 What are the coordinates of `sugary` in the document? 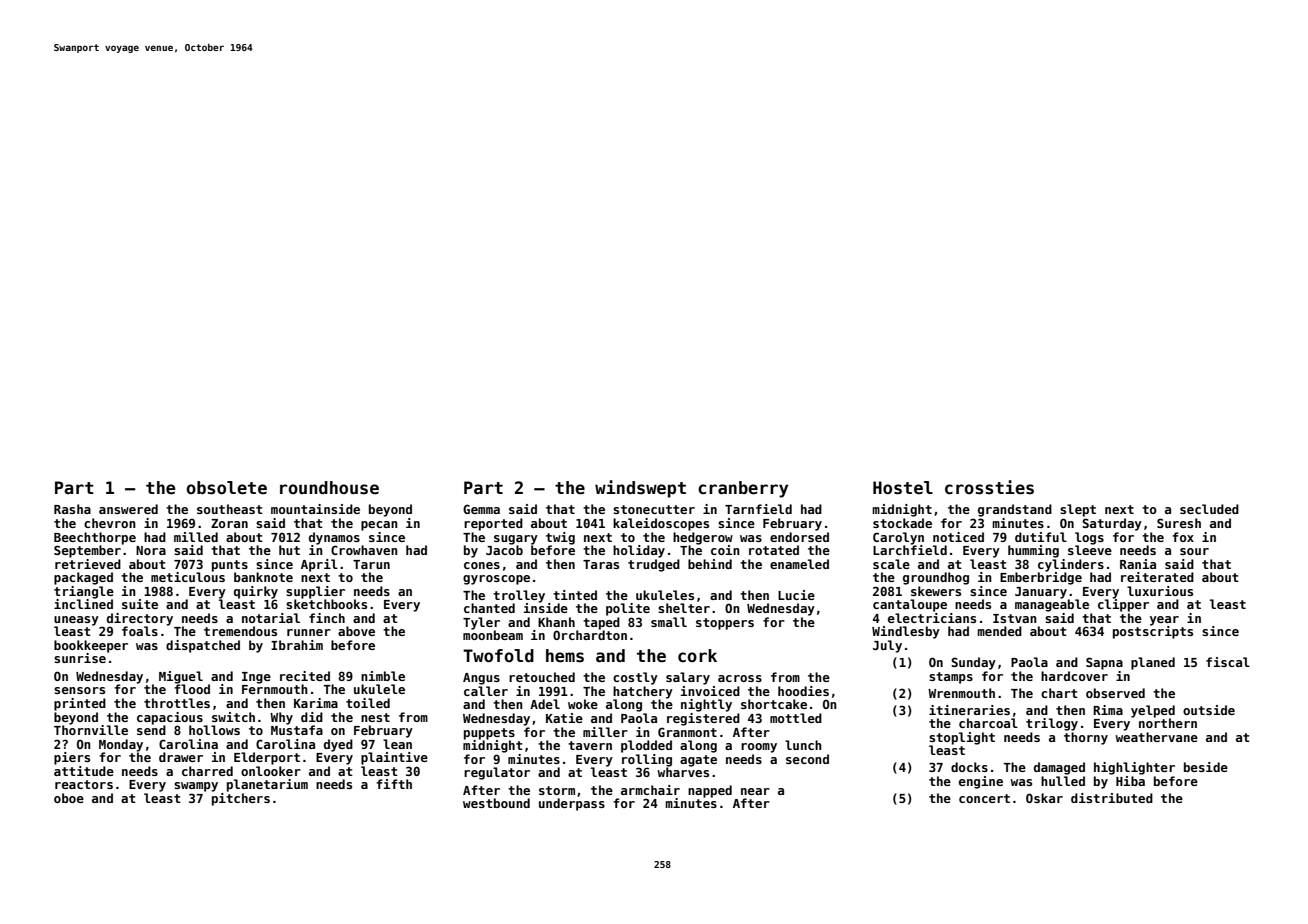 It's located at (516, 540).
